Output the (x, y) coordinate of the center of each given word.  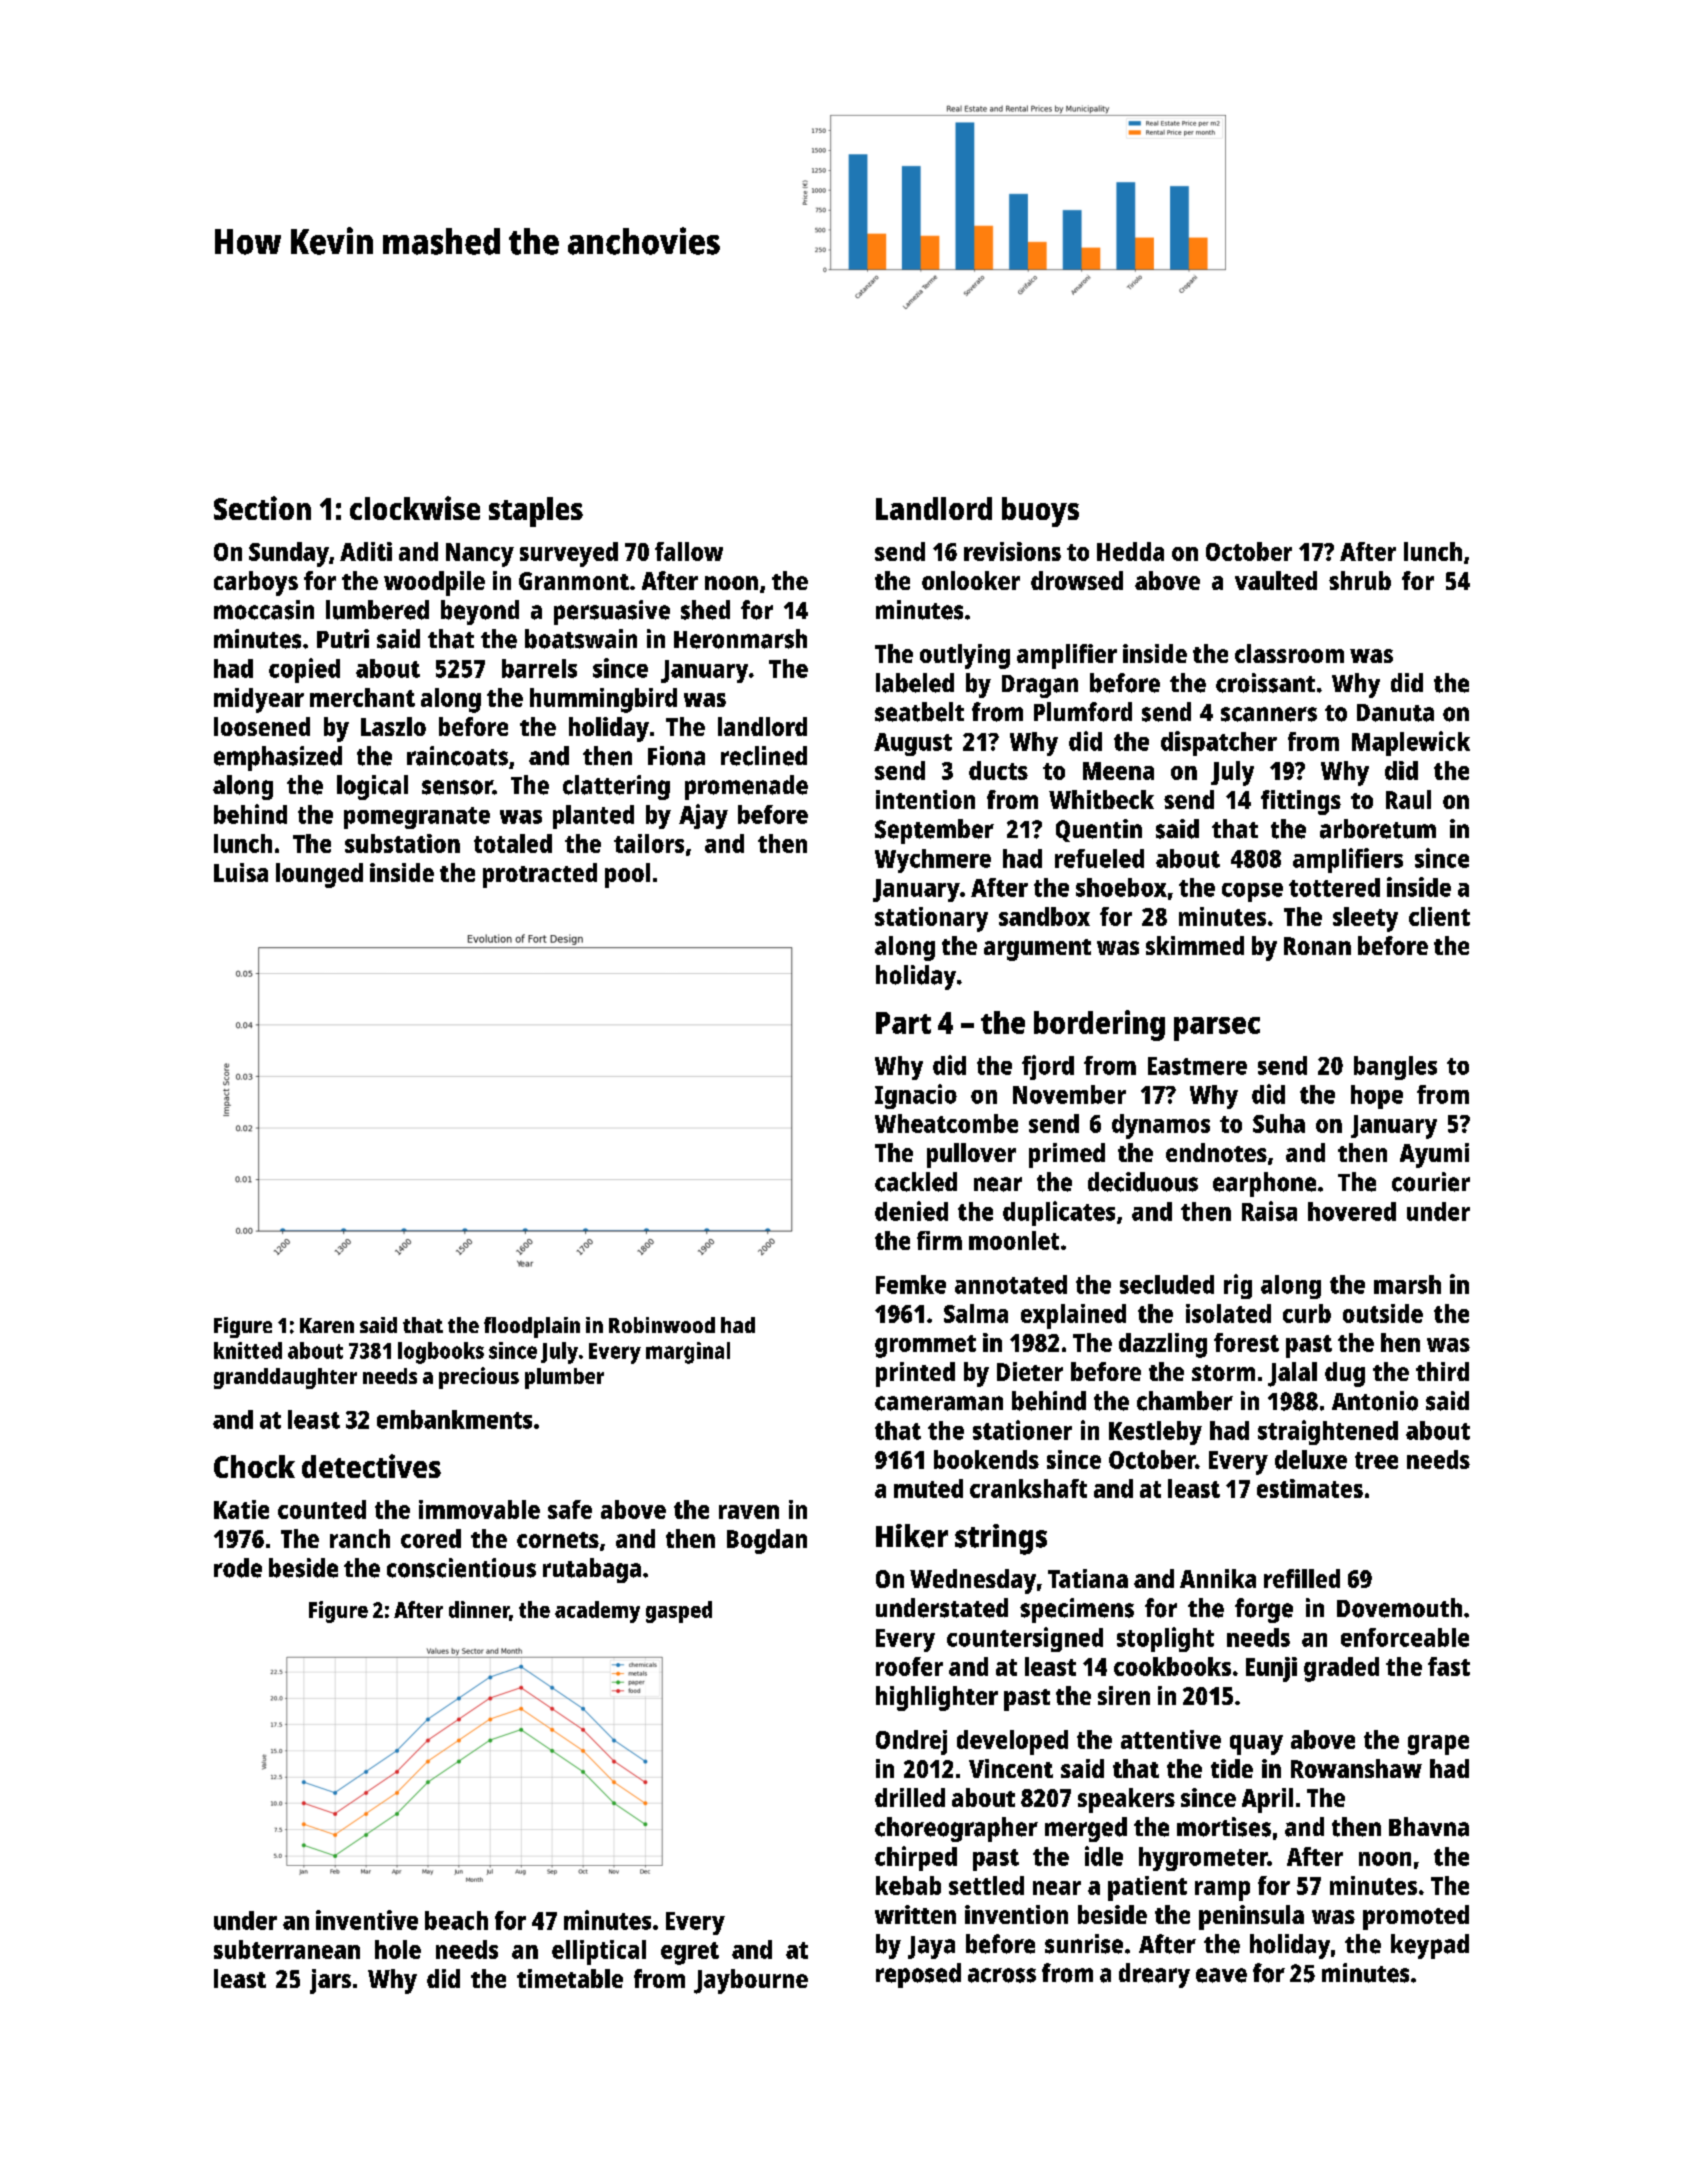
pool (627, 875)
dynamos (1161, 1126)
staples (536, 512)
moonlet (1014, 1240)
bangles (1395, 1068)
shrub (1360, 580)
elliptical (599, 1952)
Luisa (241, 872)
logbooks (441, 1353)
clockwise (415, 508)
